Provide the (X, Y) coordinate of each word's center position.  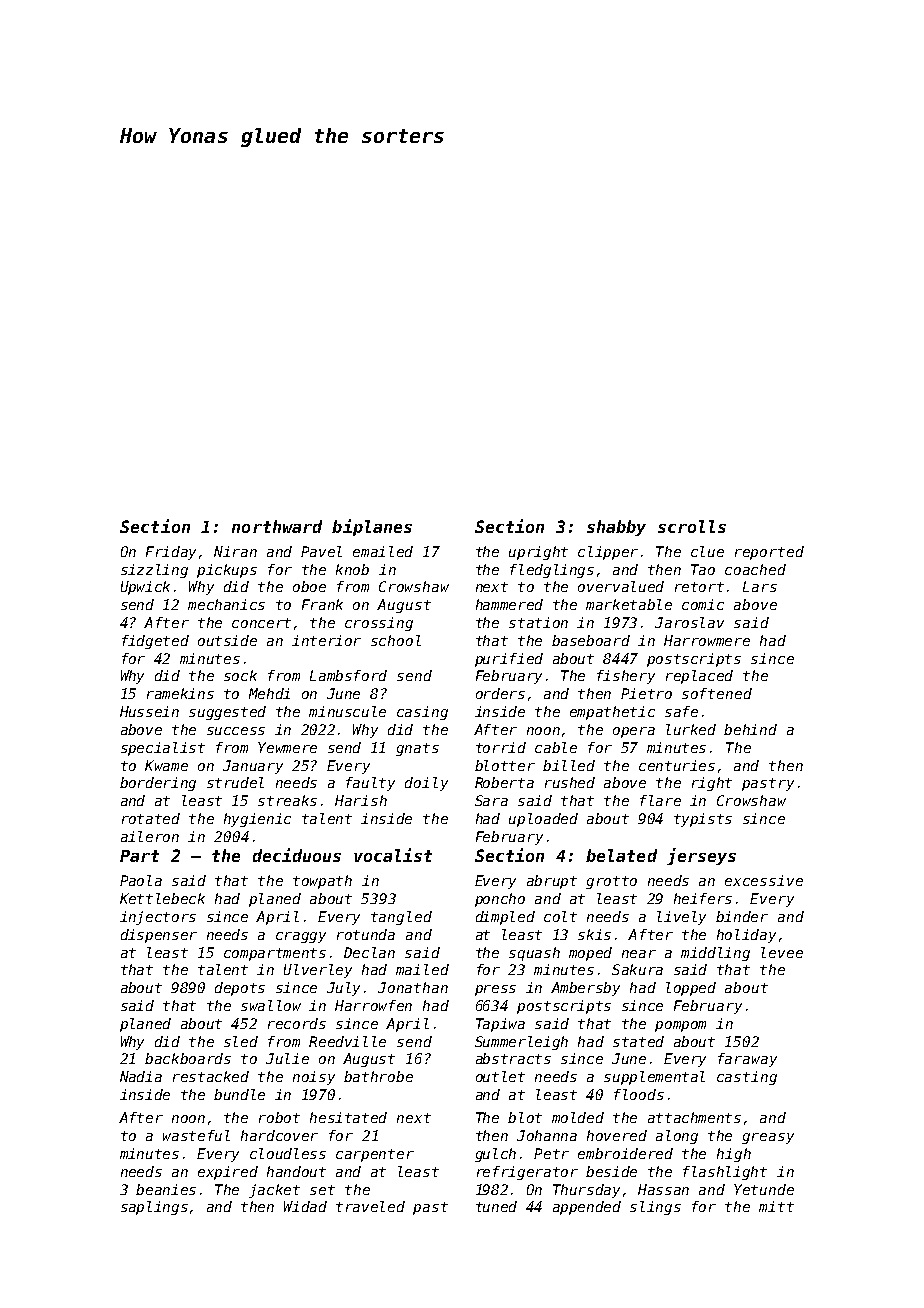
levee (782, 952)
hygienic (257, 820)
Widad (305, 1206)
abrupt (552, 882)
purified (509, 660)
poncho (500, 900)
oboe (309, 586)
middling (715, 954)
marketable (629, 604)
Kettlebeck (162, 898)
